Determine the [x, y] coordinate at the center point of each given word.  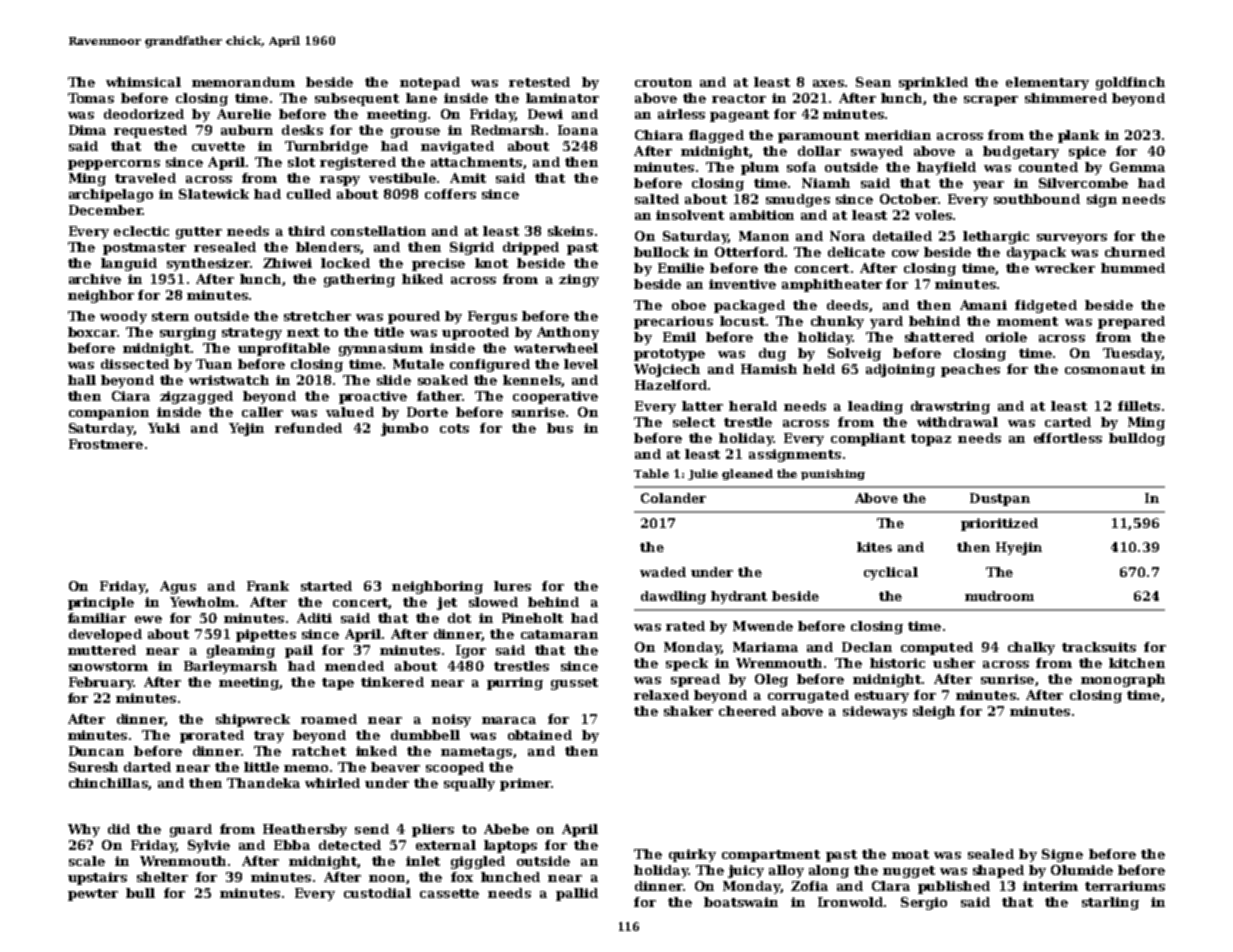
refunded [308, 428]
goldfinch [1130, 83]
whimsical [143, 82]
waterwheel [556, 348]
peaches [970, 370]
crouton [663, 82]
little [261, 767]
